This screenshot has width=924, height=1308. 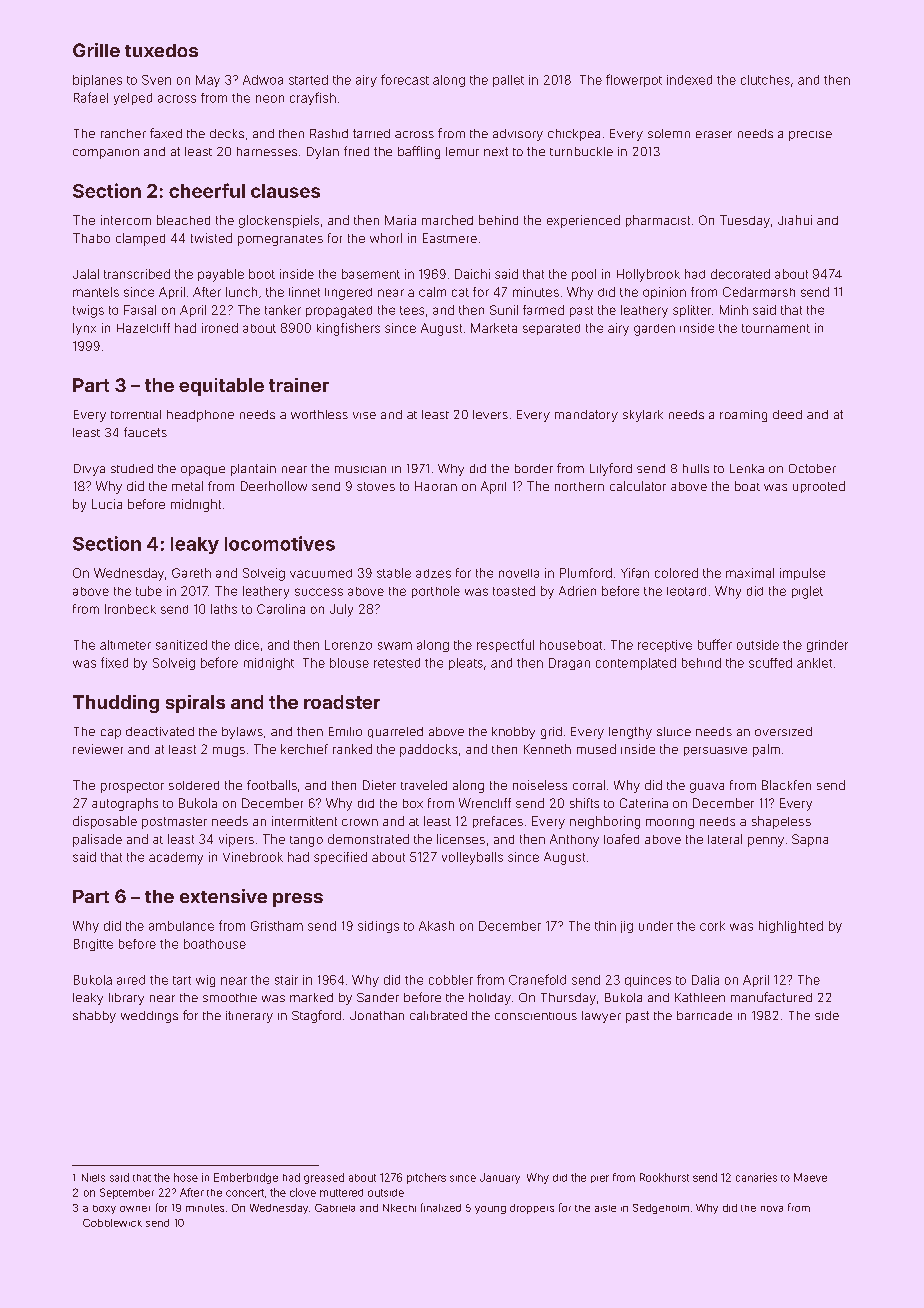 I want to click on Adwoa, so click(x=263, y=80).
